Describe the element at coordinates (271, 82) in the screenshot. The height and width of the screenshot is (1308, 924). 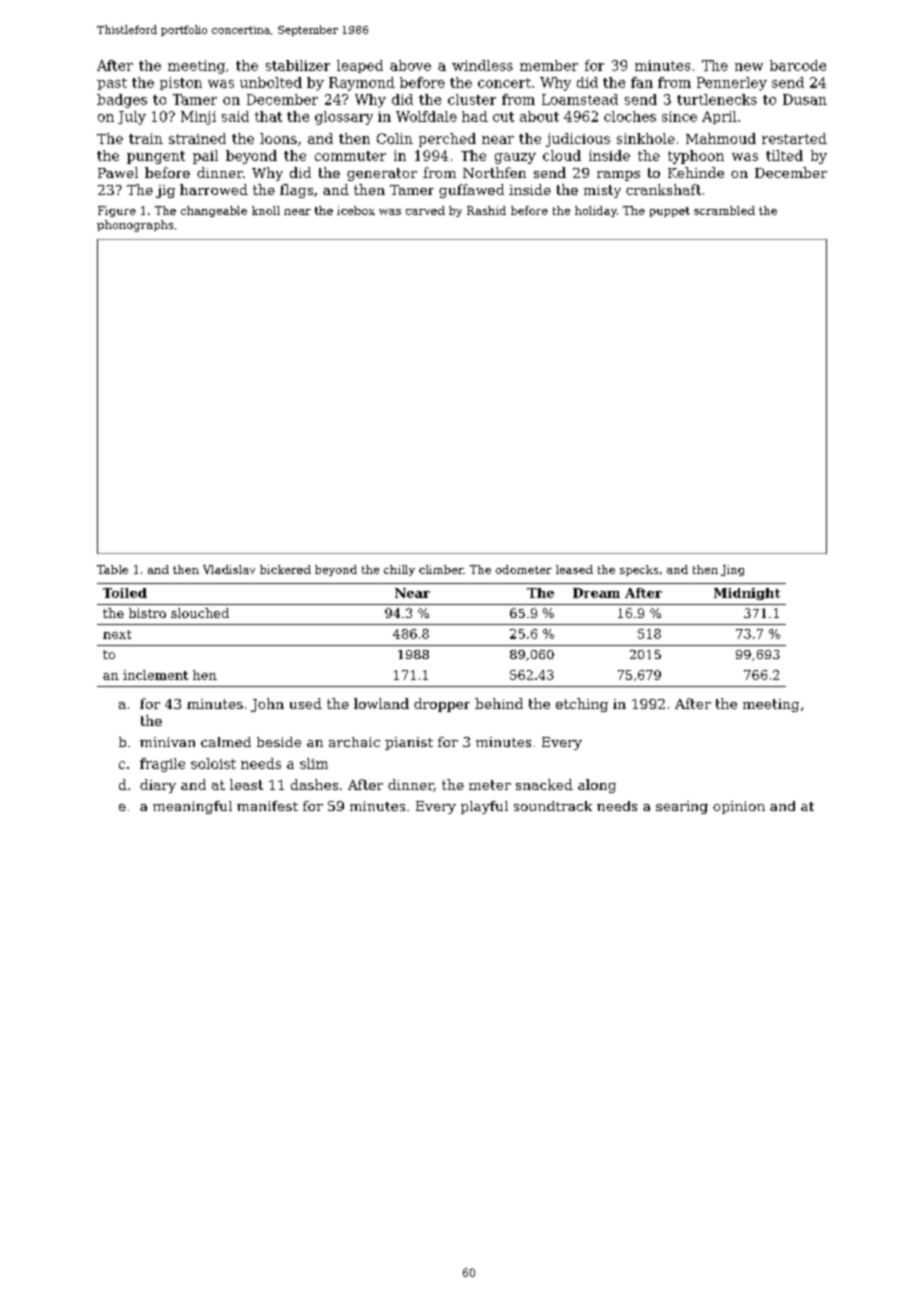
I see `unbolted` at that location.
